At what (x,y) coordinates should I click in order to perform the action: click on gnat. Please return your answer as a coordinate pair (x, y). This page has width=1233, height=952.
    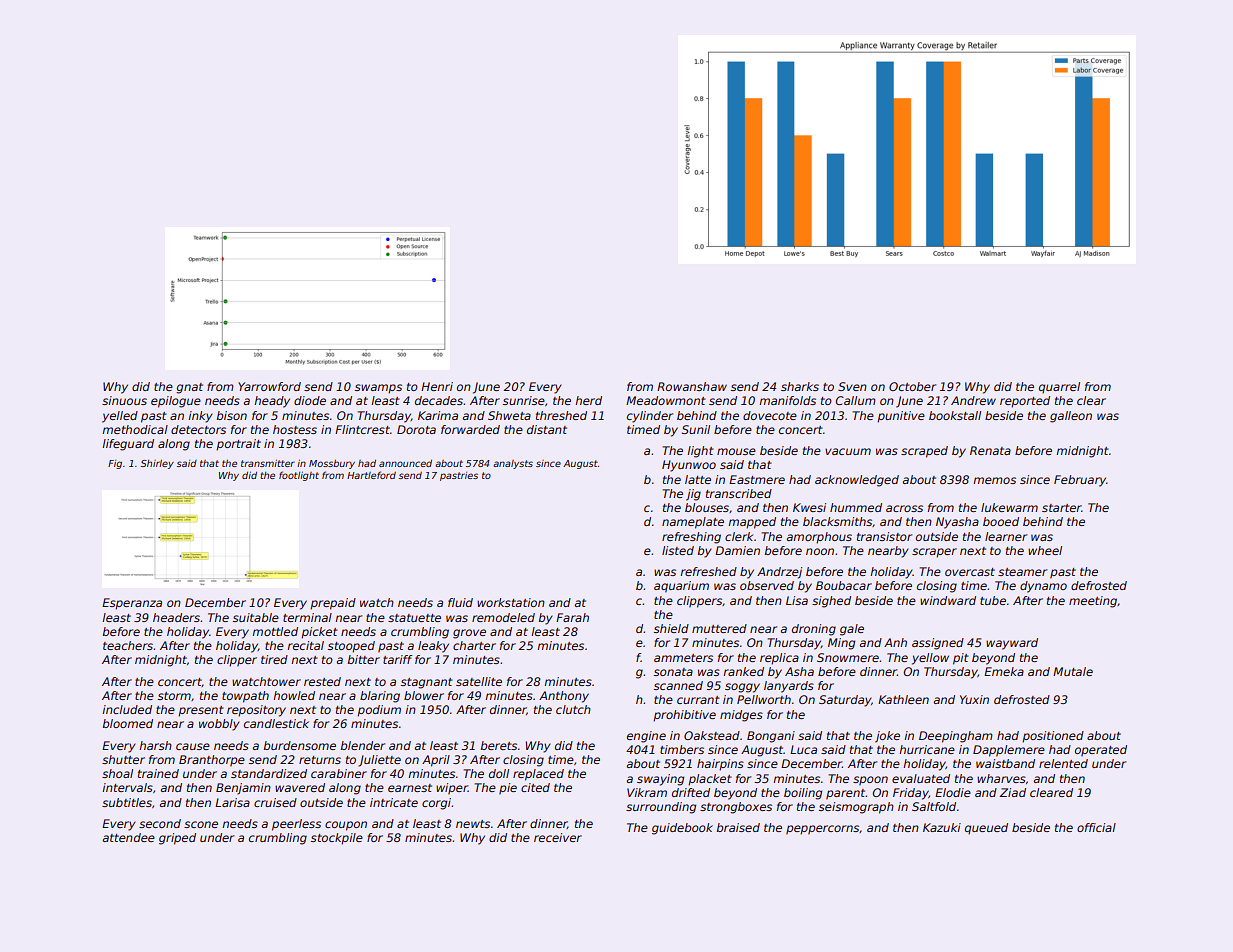
    Looking at the image, I should click on (189, 388).
